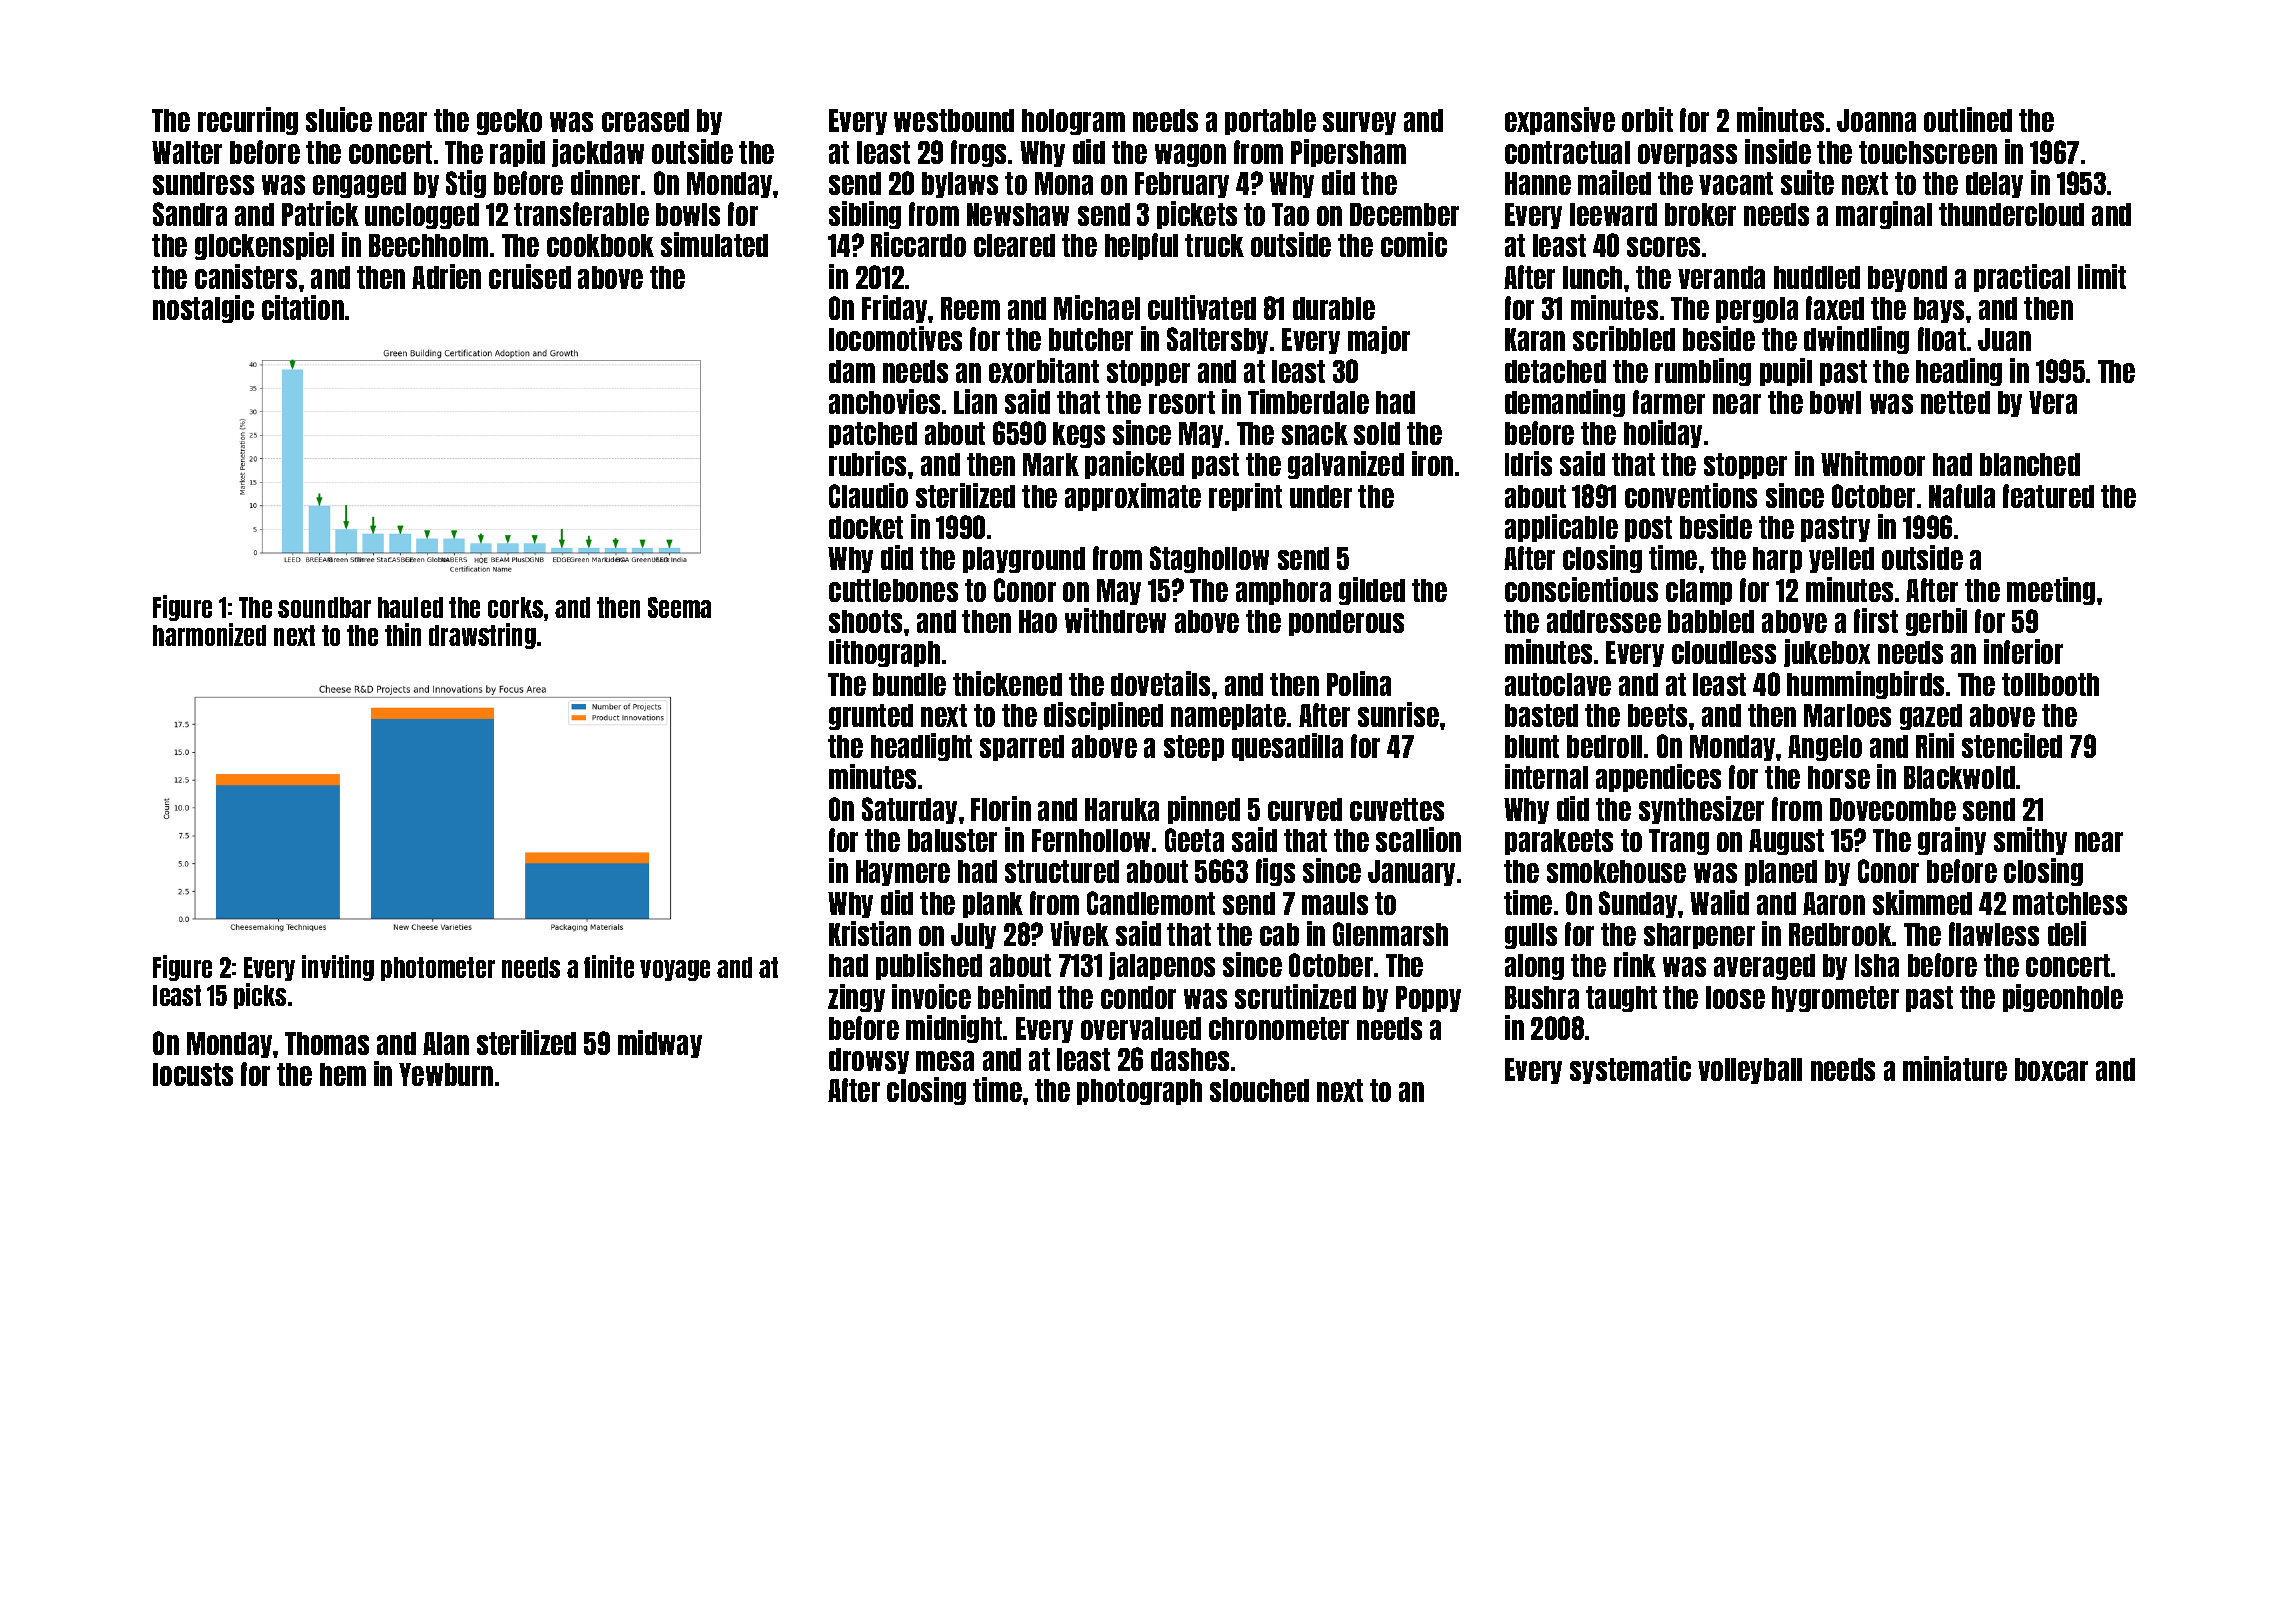 The width and height of the image is (2292, 1620). Describe the element at coordinates (1091, 339) in the image. I see `butcher` at that location.
